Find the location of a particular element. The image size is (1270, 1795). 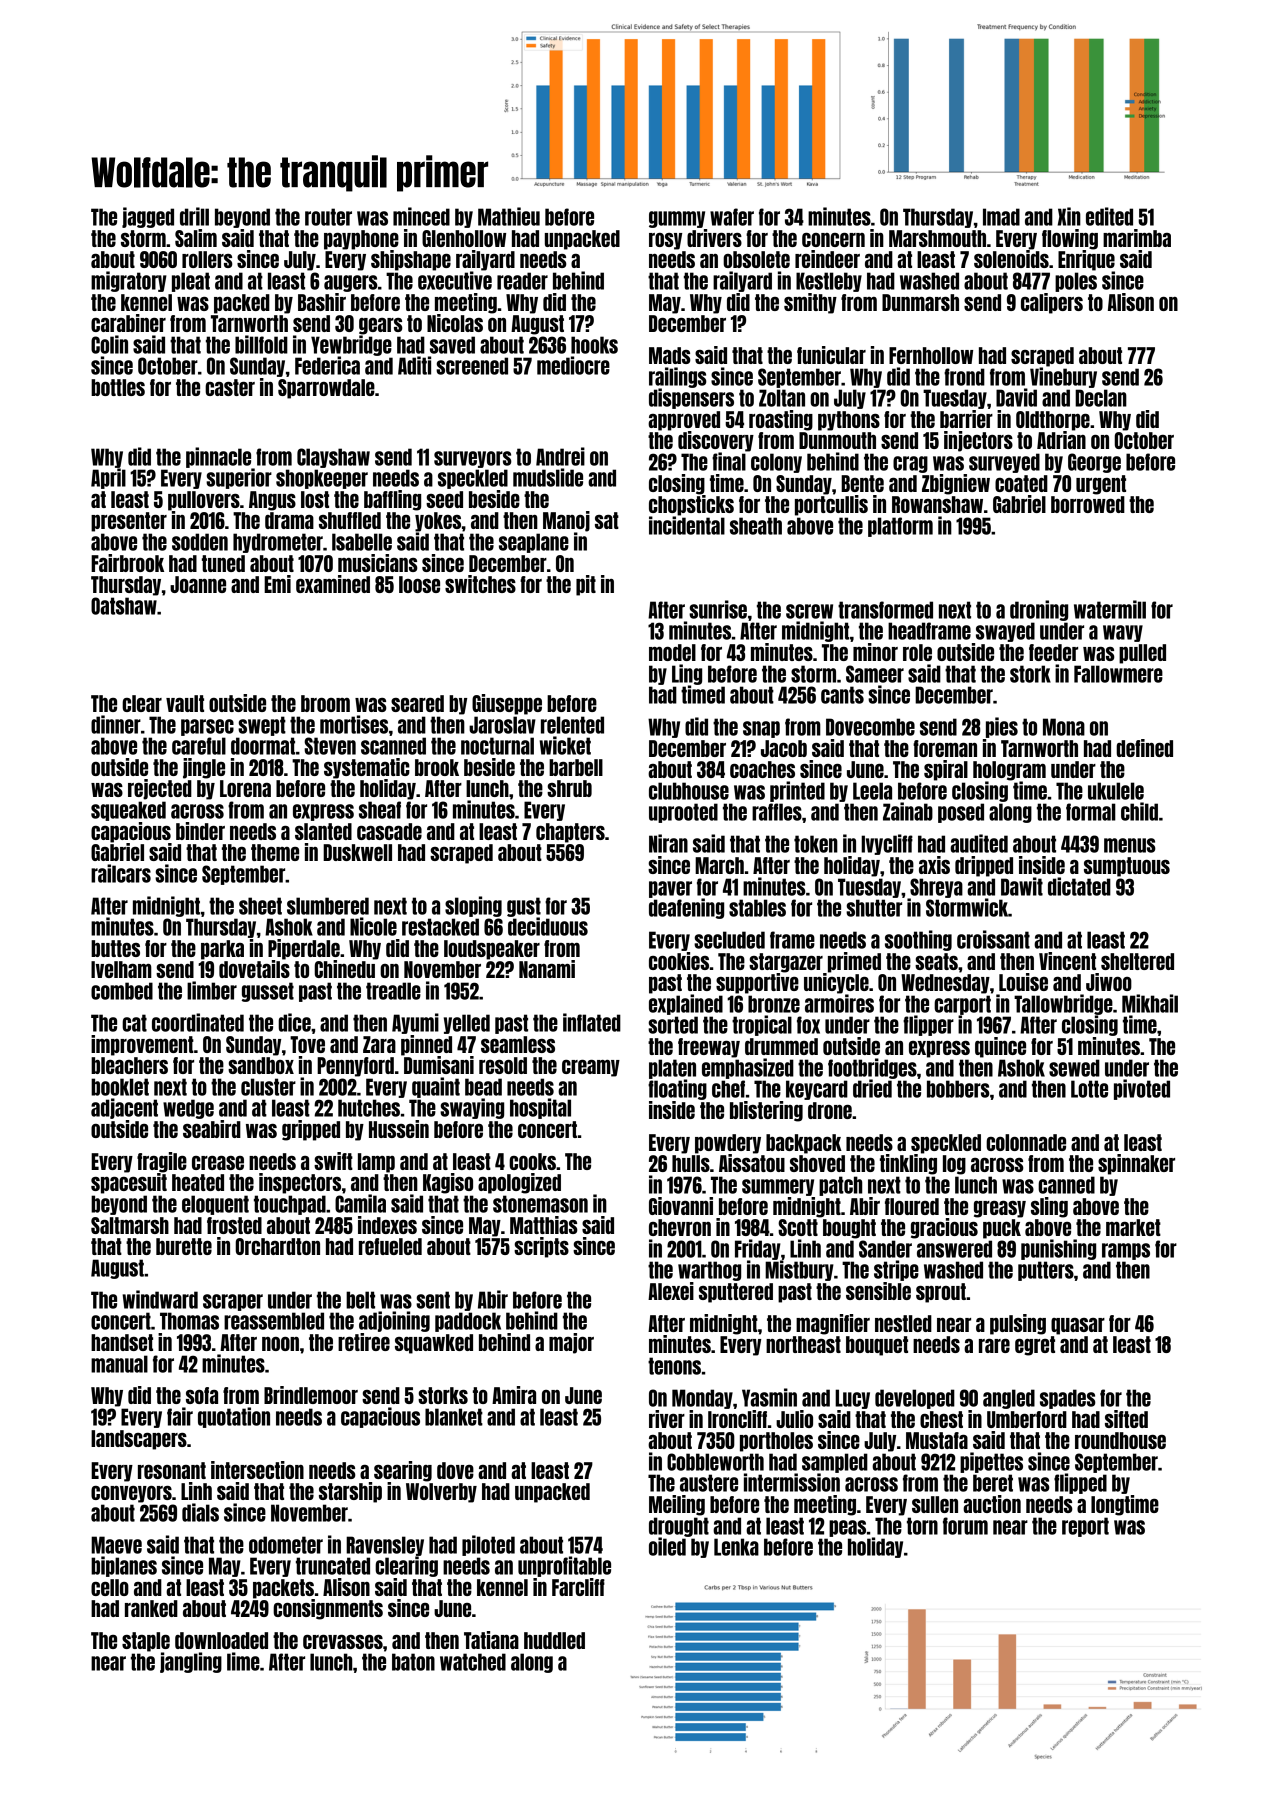

Nicole is located at coordinates (373, 926).
